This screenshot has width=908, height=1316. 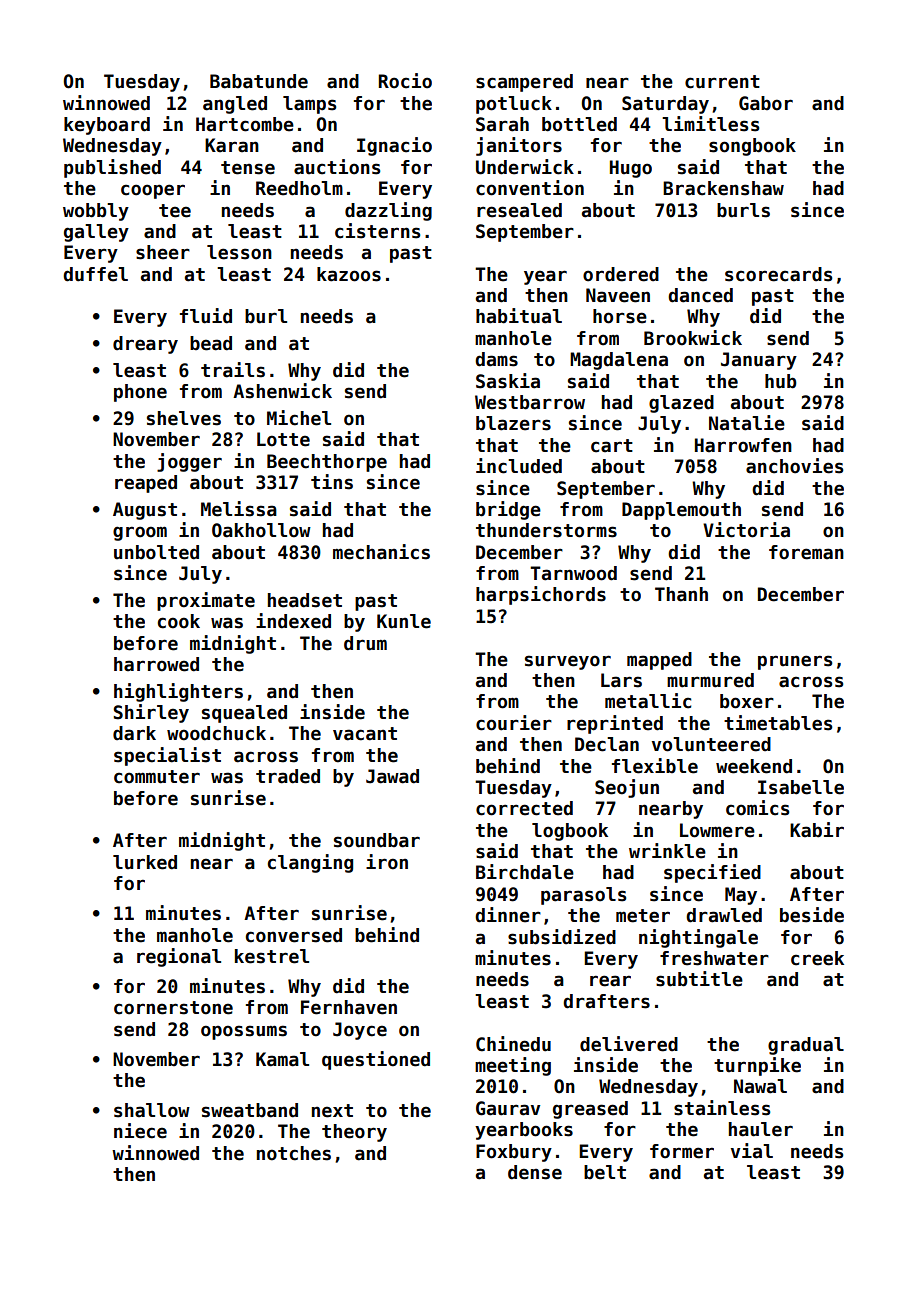 I want to click on next, so click(x=332, y=1111).
